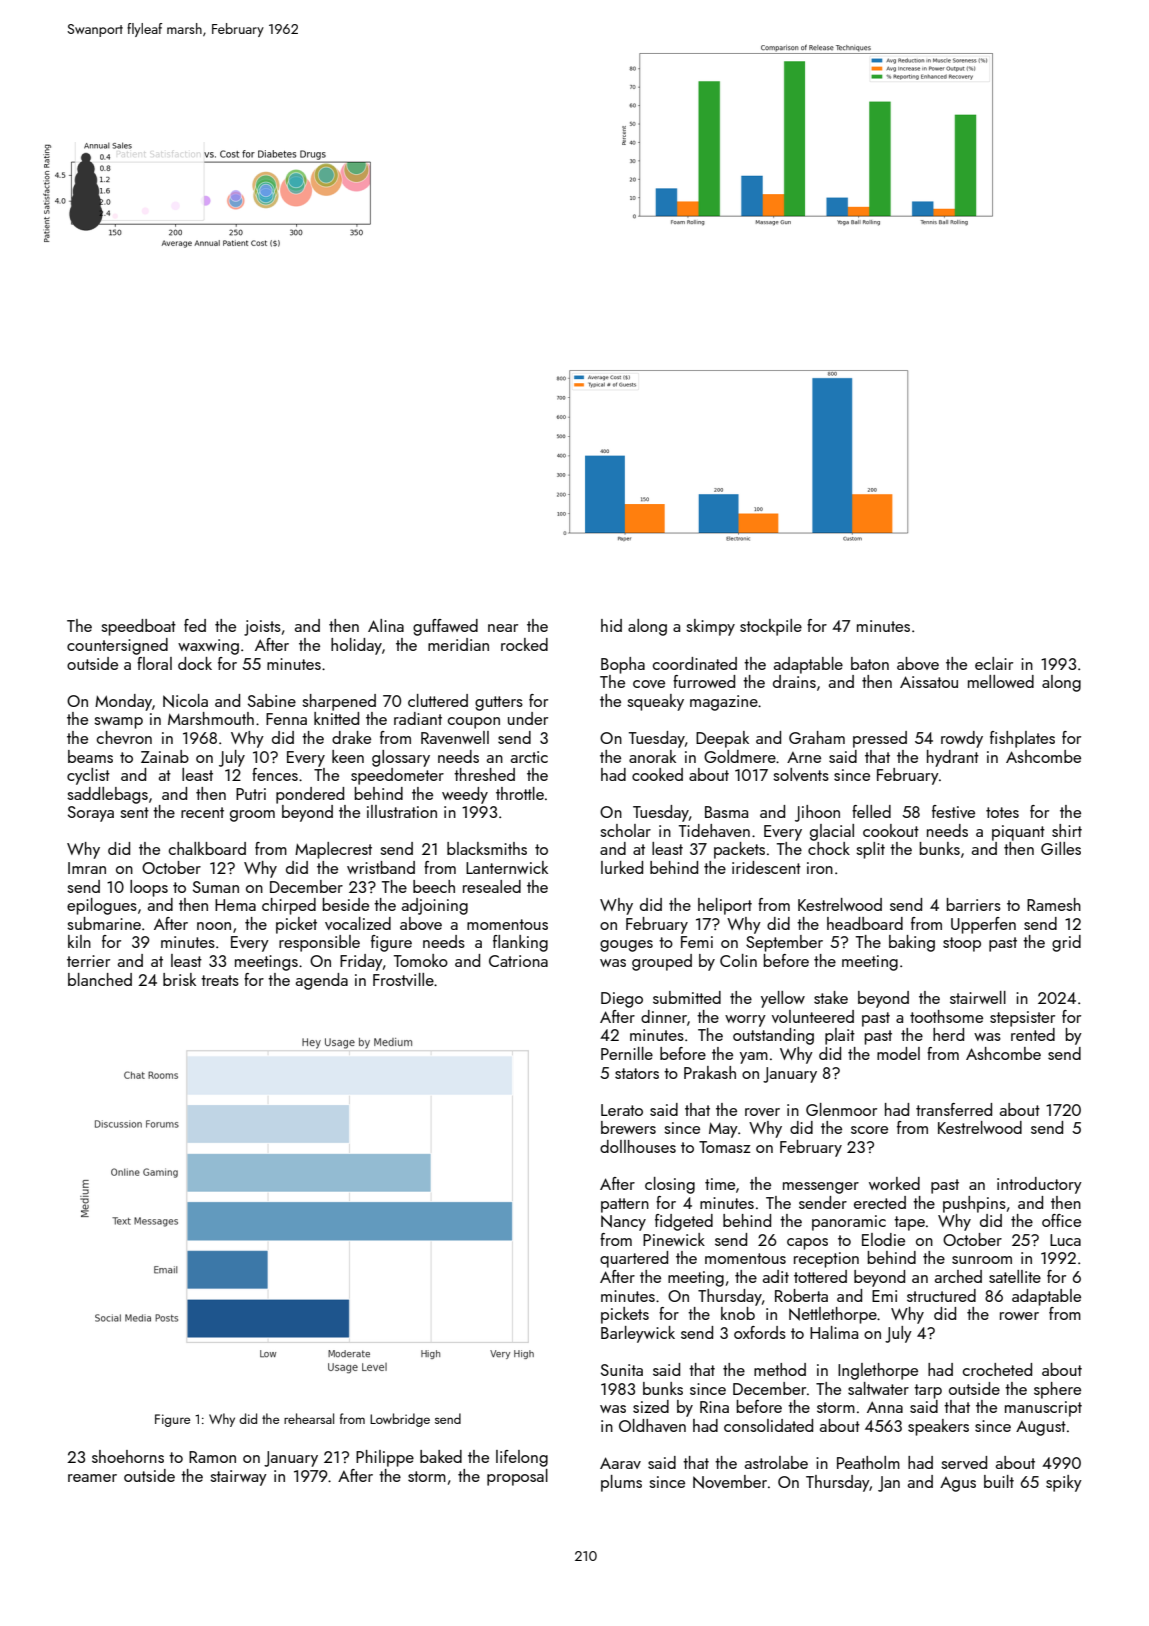  What do you see at coordinates (817, 737) in the screenshot?
I see `Graham` at bounding box center [817, 737].
